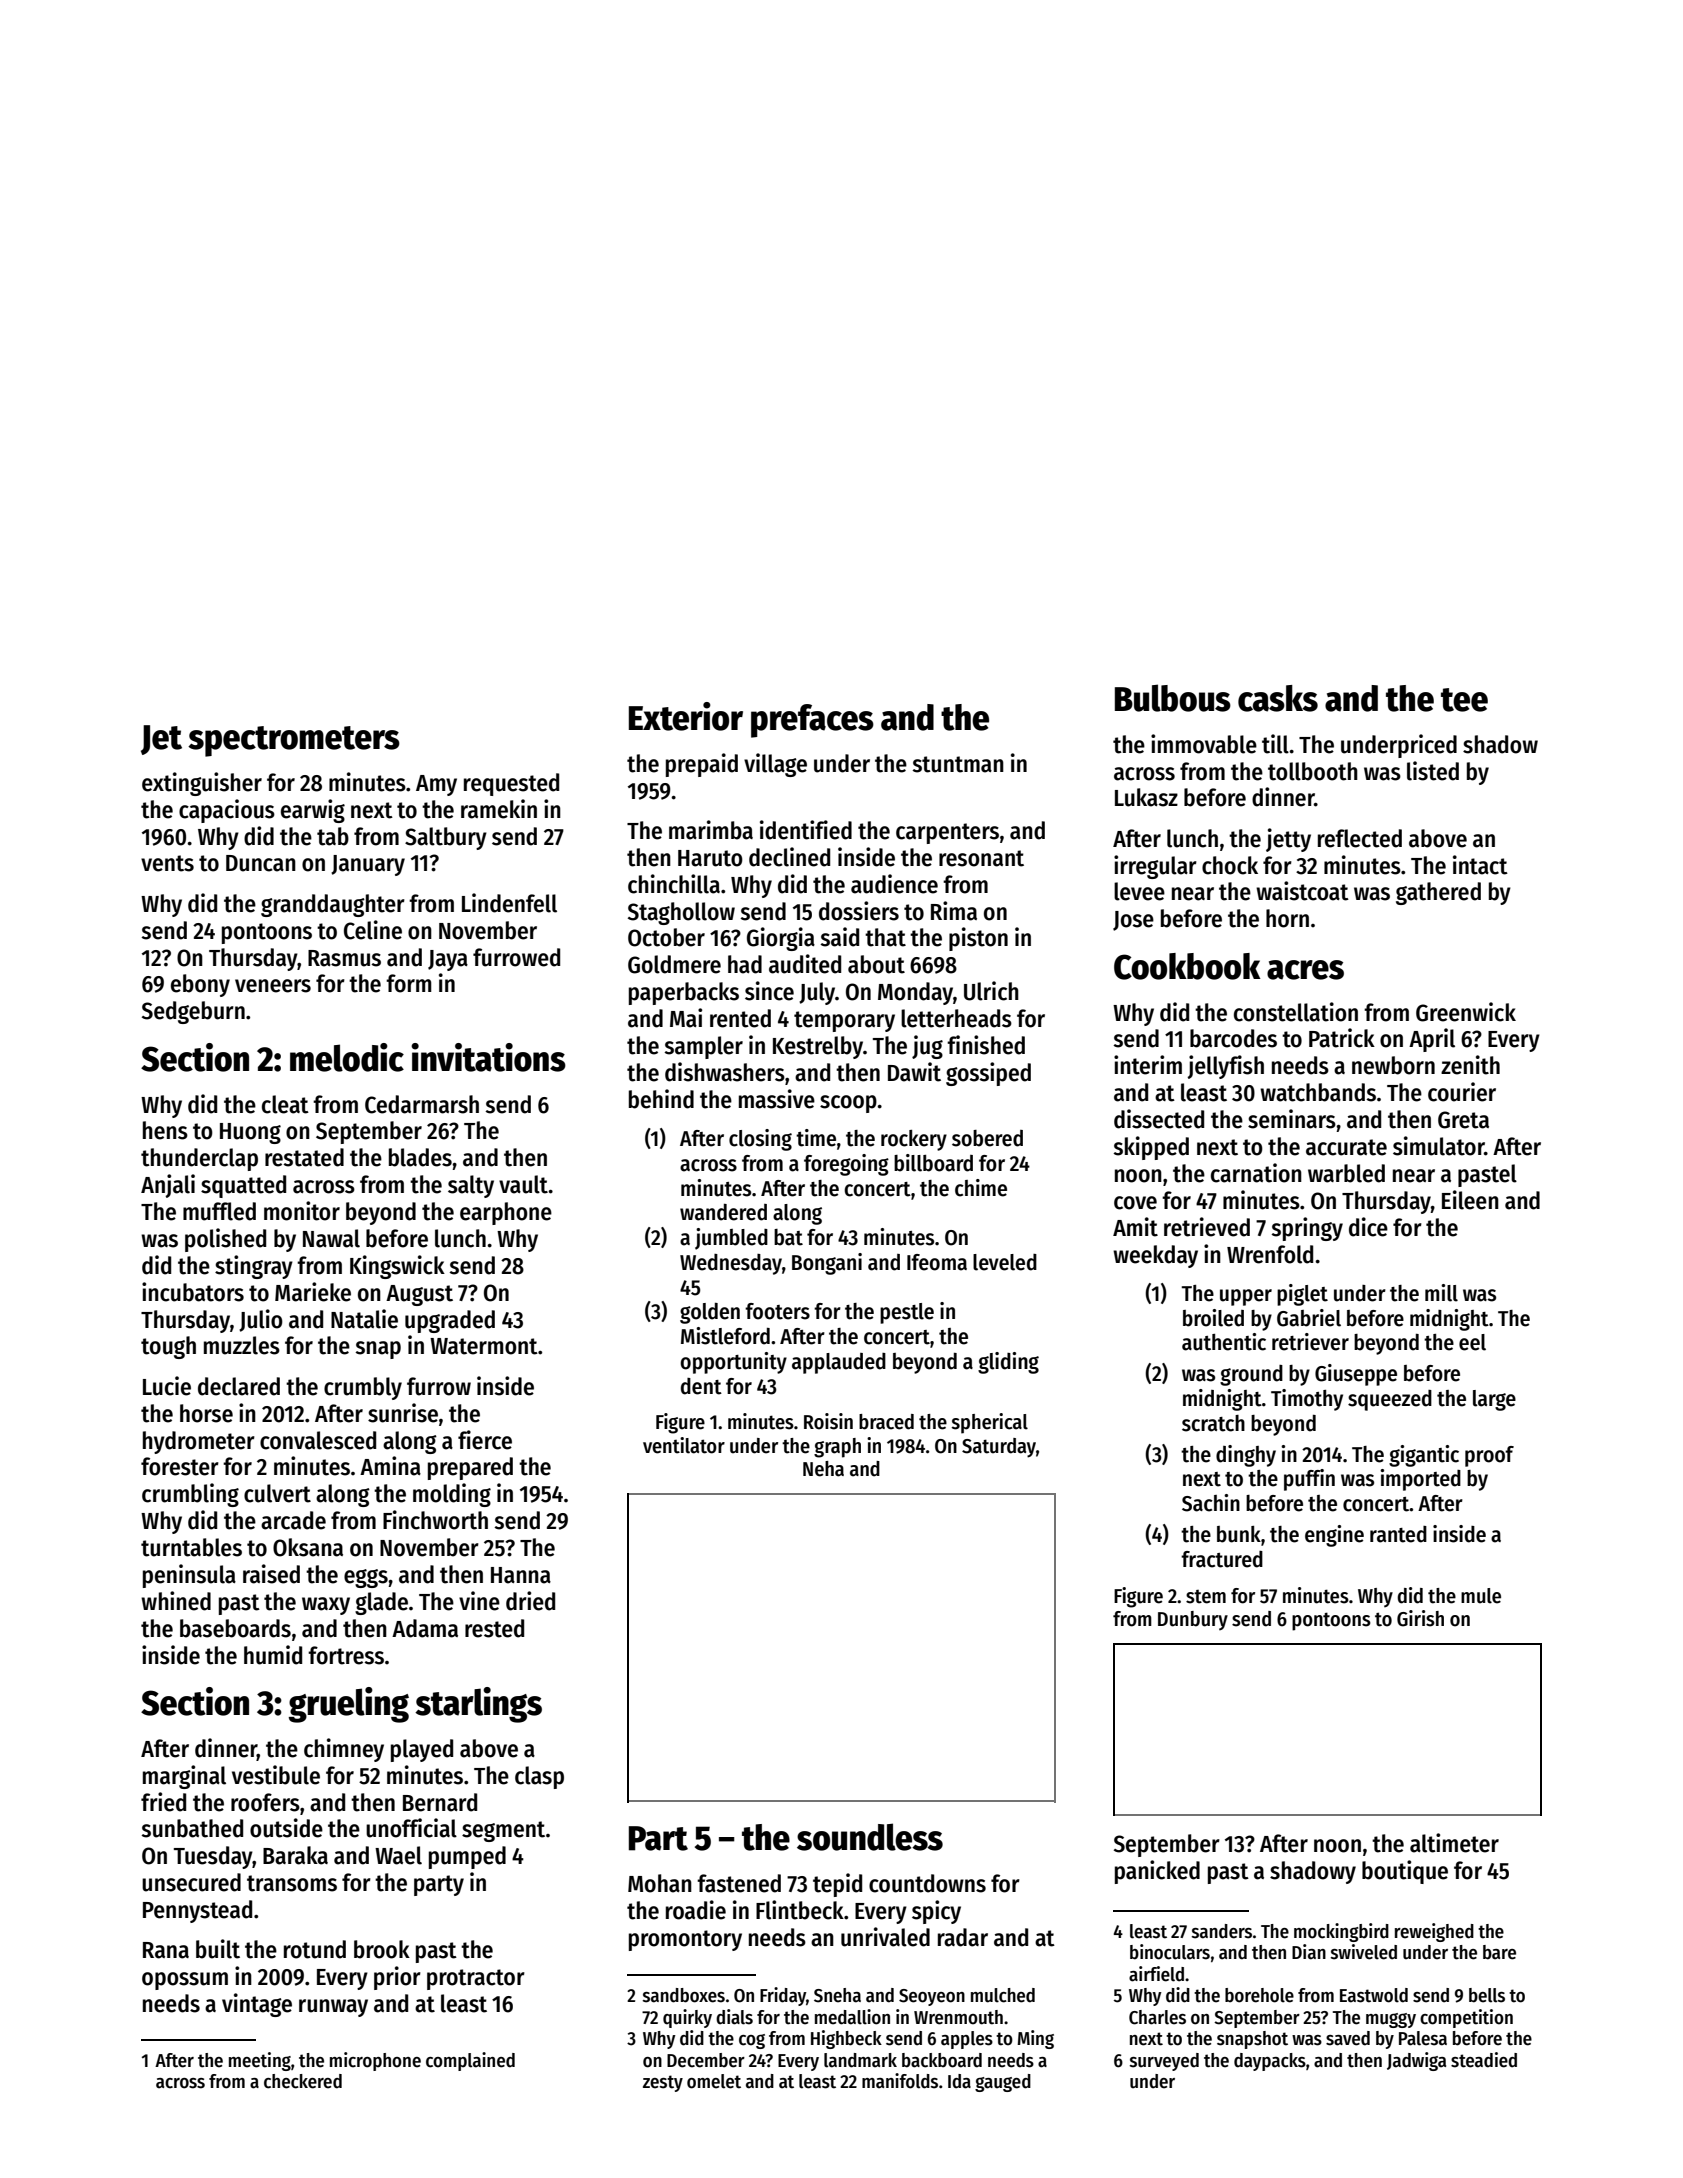 This screenshot has height=2178, width=1683. I want to click on spectrometers, so click(294, 741).
